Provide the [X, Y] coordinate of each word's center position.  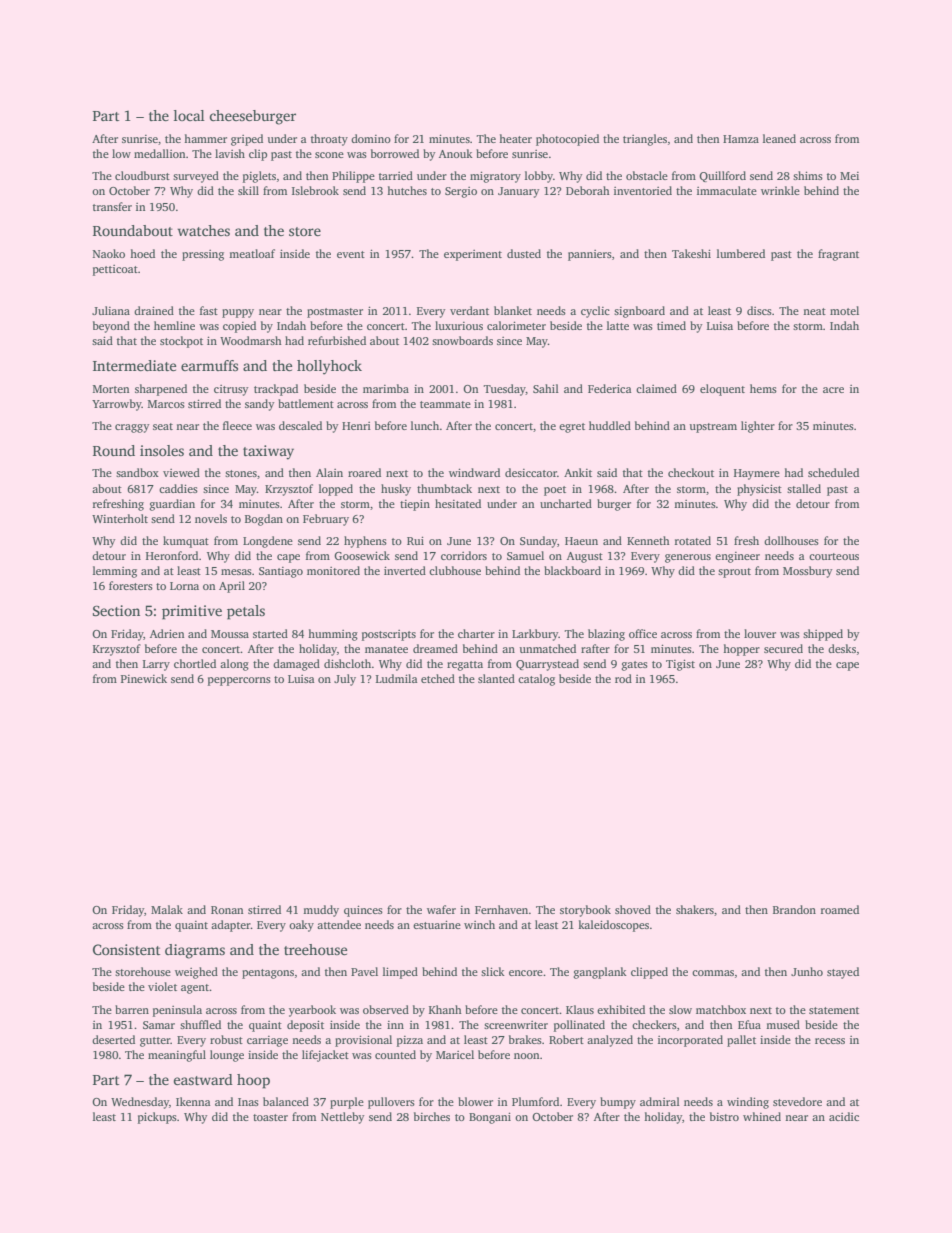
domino [371, 138]
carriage [267, 1041]
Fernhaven [501, 909]
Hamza [741, 139]
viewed [181, 472]
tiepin [415, 505]
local [189, 115]
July [345, 680]
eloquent [722, 390]
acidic [844, 1116]
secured [783, 648]
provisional [363, 1041]
